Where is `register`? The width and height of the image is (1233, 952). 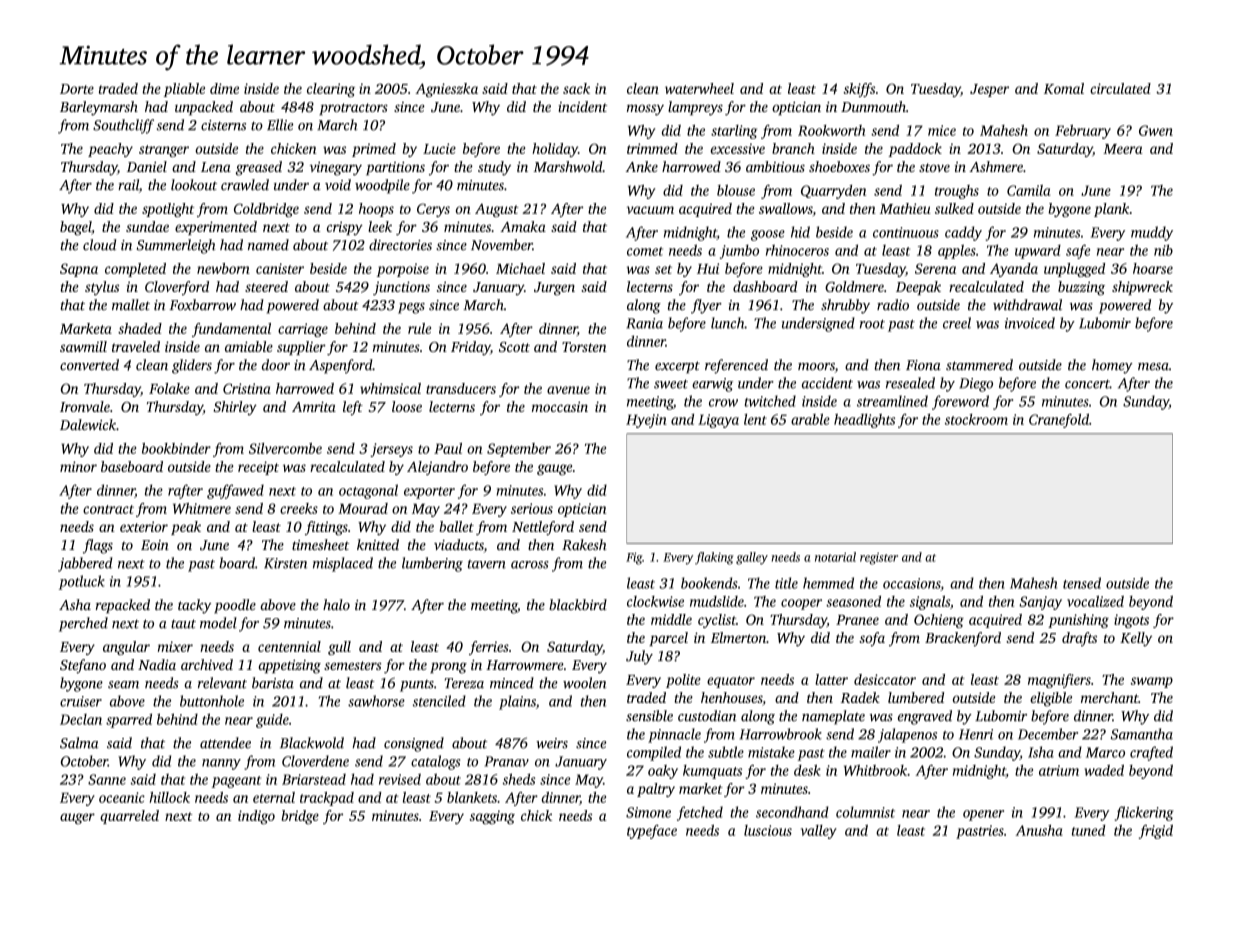
register is located at coordinates (879, 559).
